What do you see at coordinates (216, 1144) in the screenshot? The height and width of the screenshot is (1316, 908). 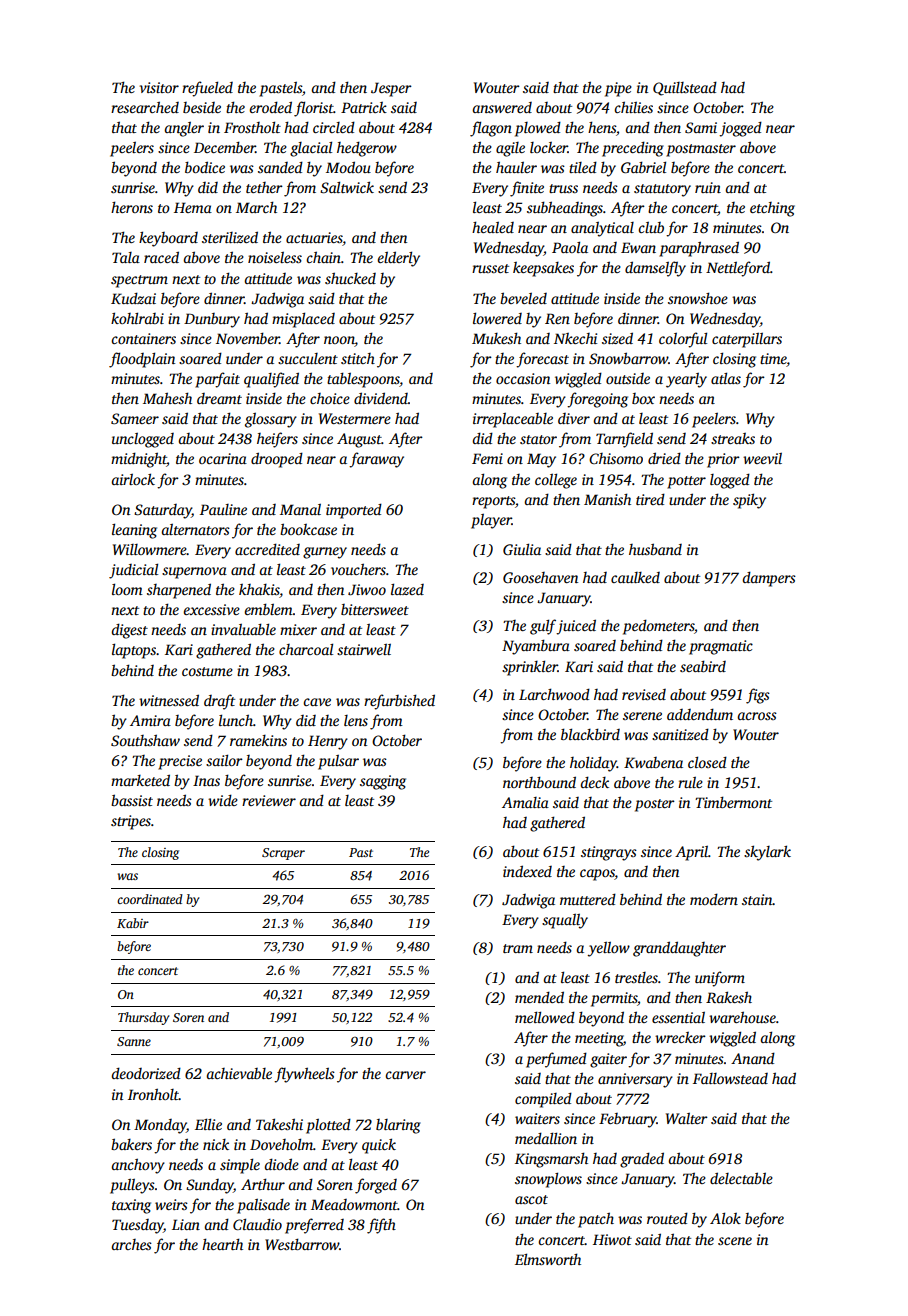 I see `nick` at bounding box center [216, 1144].
